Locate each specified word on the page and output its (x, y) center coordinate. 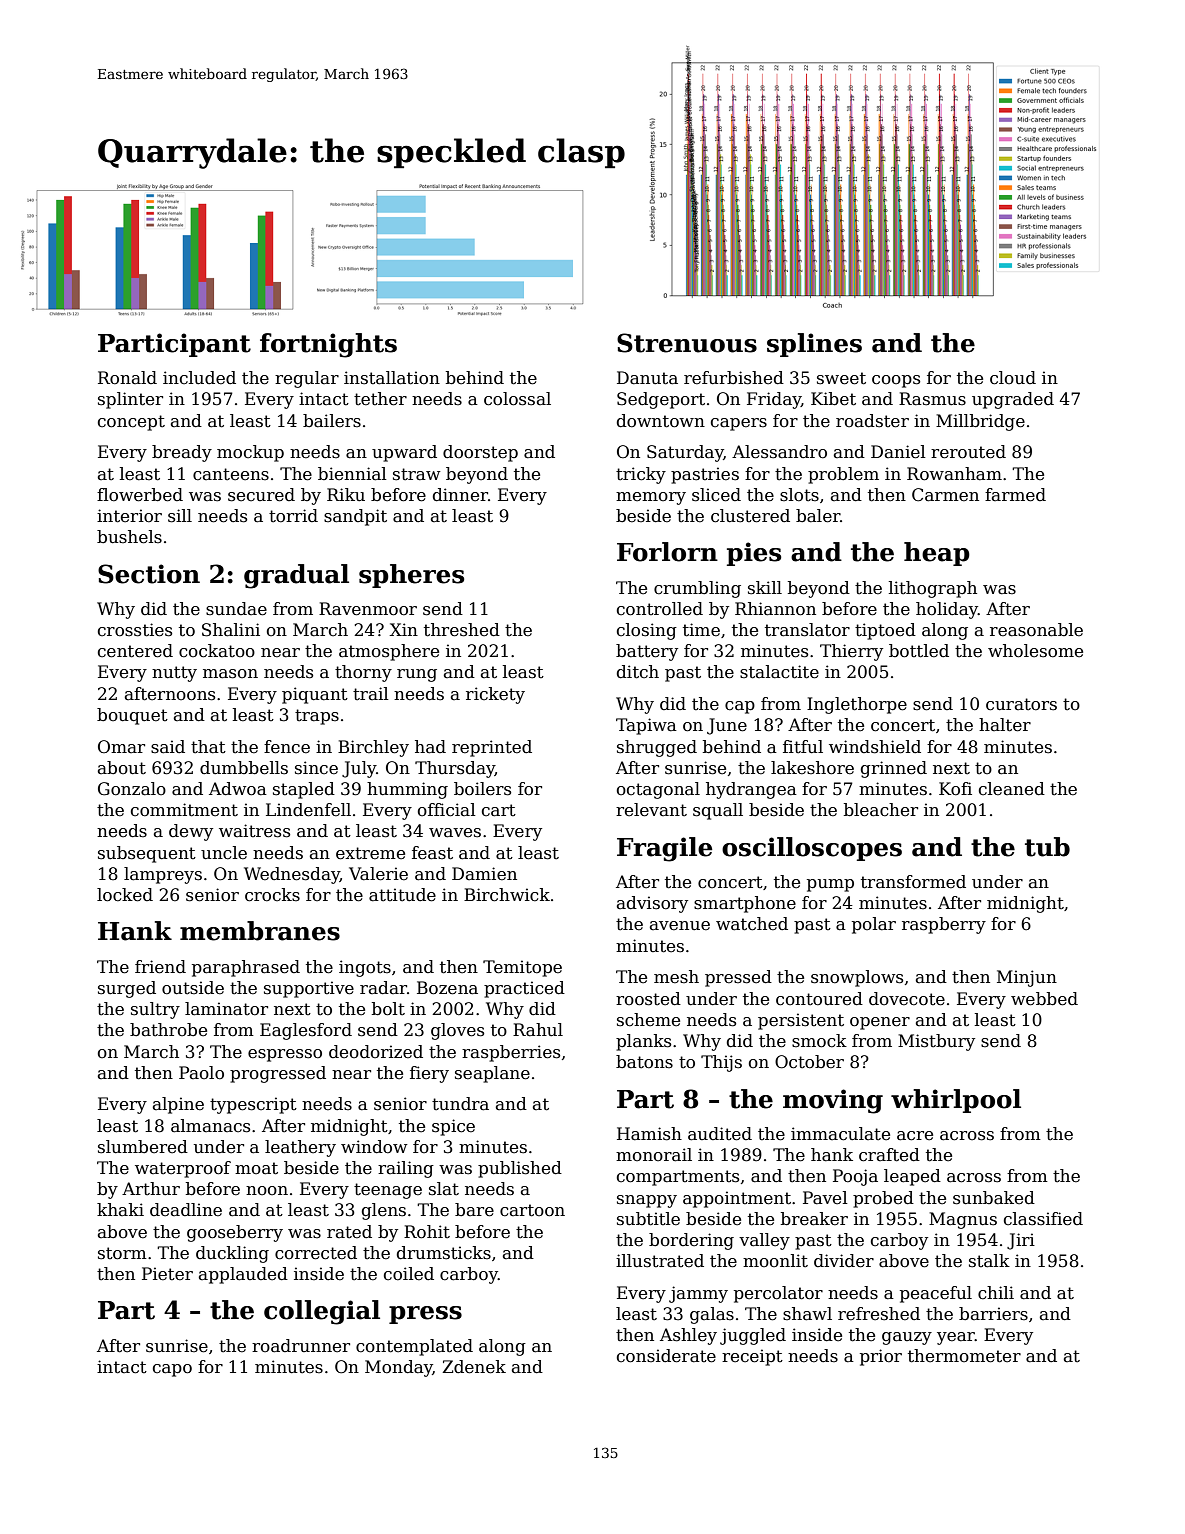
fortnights (328, 345)
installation (392, 378)
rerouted (968, 452)
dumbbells (244, 768)
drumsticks (444, 1253)
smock (819, 1041)
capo (172, 1370)
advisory (652, 904)
